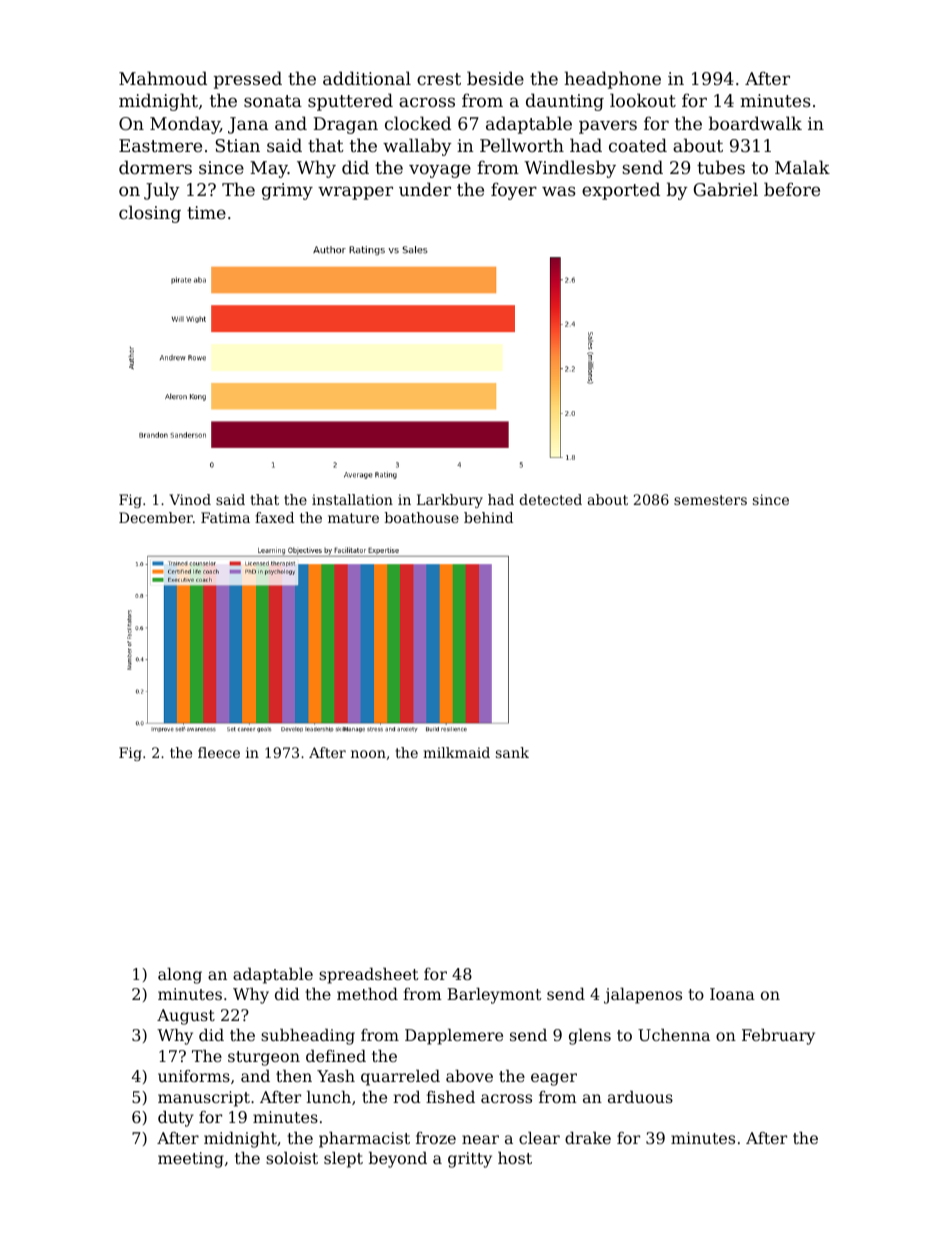 This screenshot has width=952, height=1233. Describe the element at coordinates (180, 976) in the screenshot. I see `along` at that location.
